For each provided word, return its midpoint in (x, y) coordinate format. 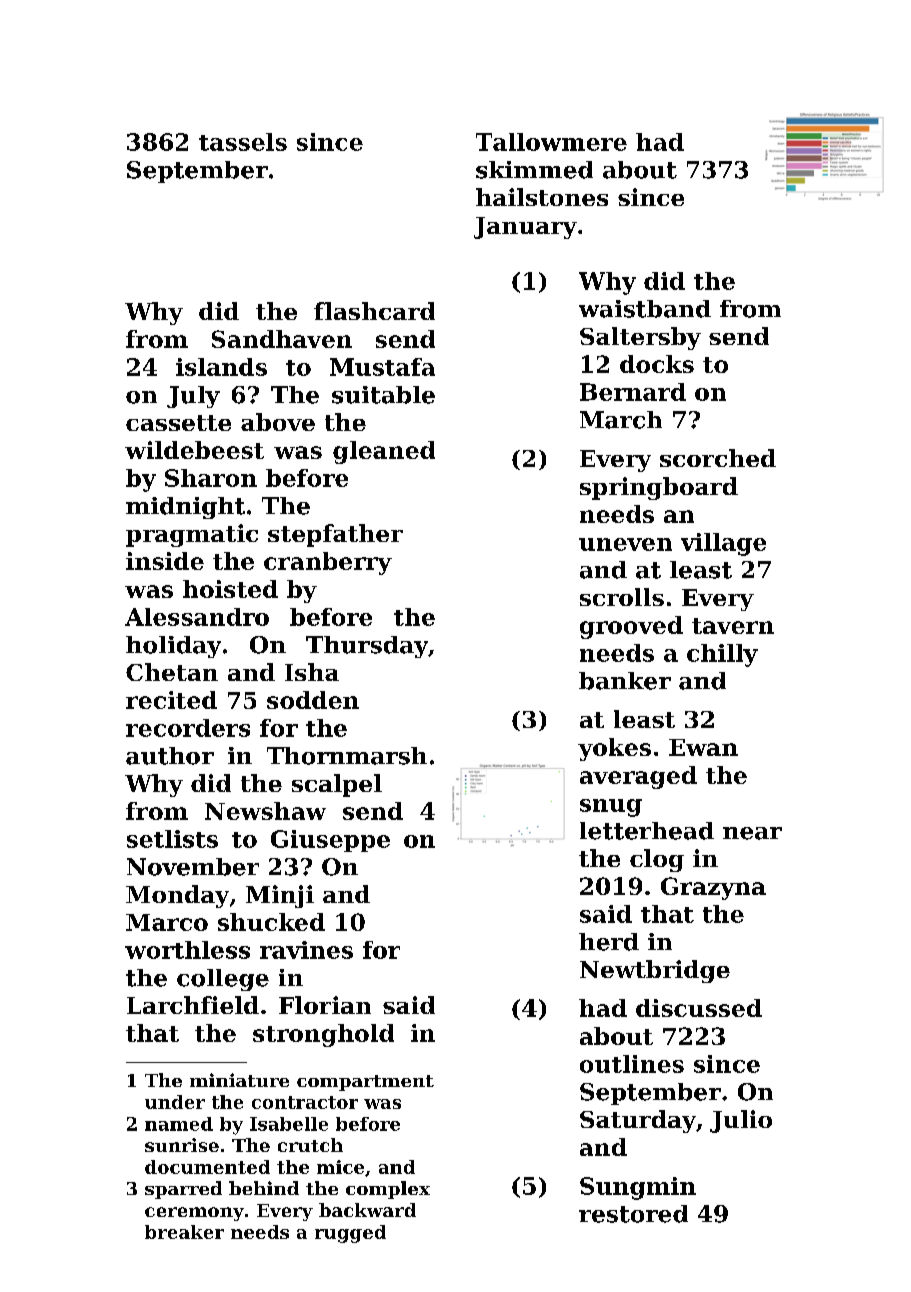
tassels (243, 142)
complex (388, 1190)
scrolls (622, 597)
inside (165, 561)
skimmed (534, 170)
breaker (184, 1232)
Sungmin (638, 1188)
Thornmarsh (347, 756)
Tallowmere (551, 142)
